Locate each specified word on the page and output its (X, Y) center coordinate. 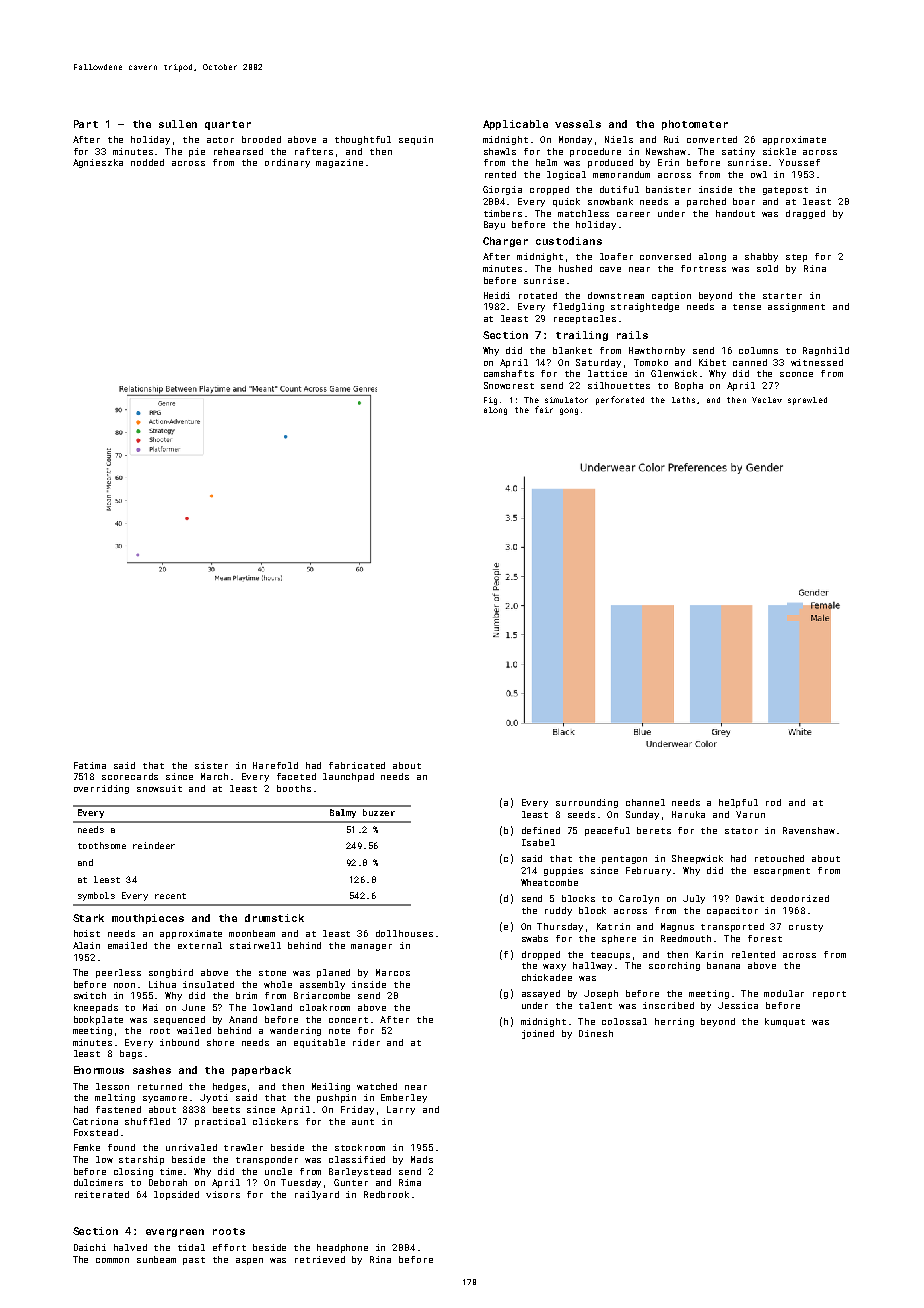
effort (229, 1247)
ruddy (558, 911)
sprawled (807, 401)
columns (758, 350)
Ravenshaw (809, 830)
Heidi (497, 295)
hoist (87, 933)
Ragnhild (826, 351)
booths (294, 788)
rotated (538, 295)
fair (544, 409)
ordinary (287, 163)
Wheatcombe (549, 882)
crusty (806, 928)
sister (211, 765)
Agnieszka (98, 163)
